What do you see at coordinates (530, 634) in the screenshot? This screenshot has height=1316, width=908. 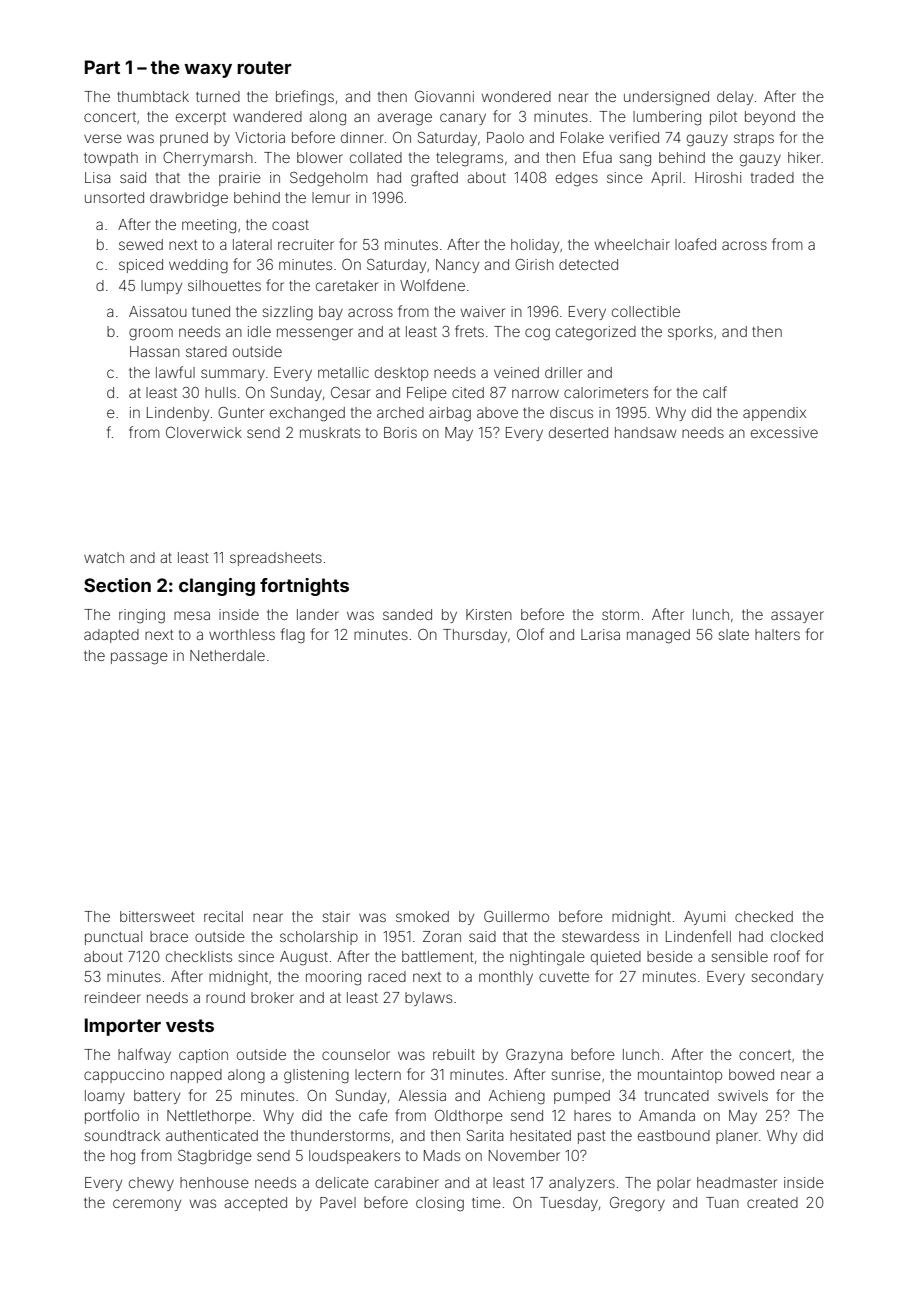 I see `Olof` at bounding box center [530, 634].
